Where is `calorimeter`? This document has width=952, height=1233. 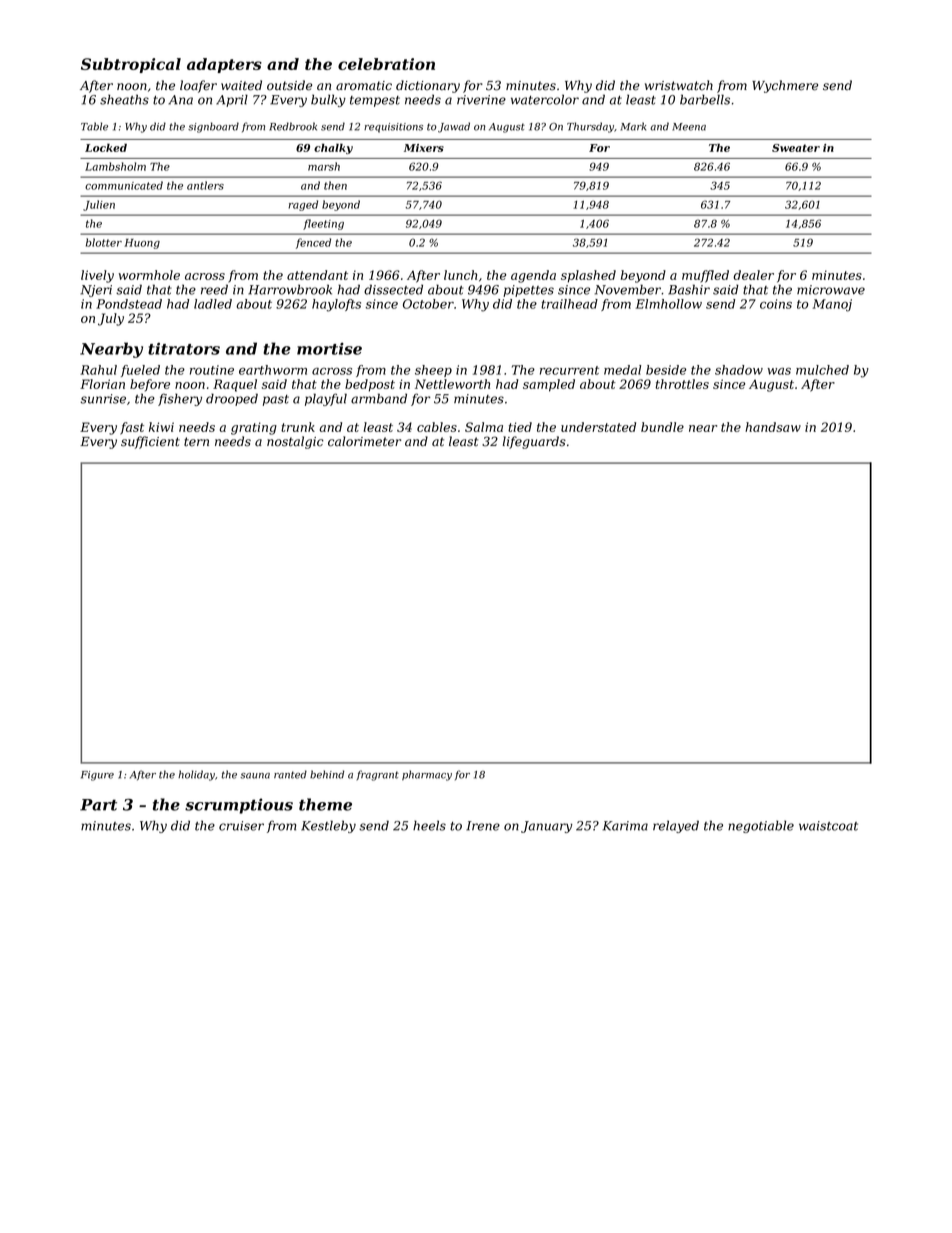 calorimeter is located at coordinates (364, 441).
